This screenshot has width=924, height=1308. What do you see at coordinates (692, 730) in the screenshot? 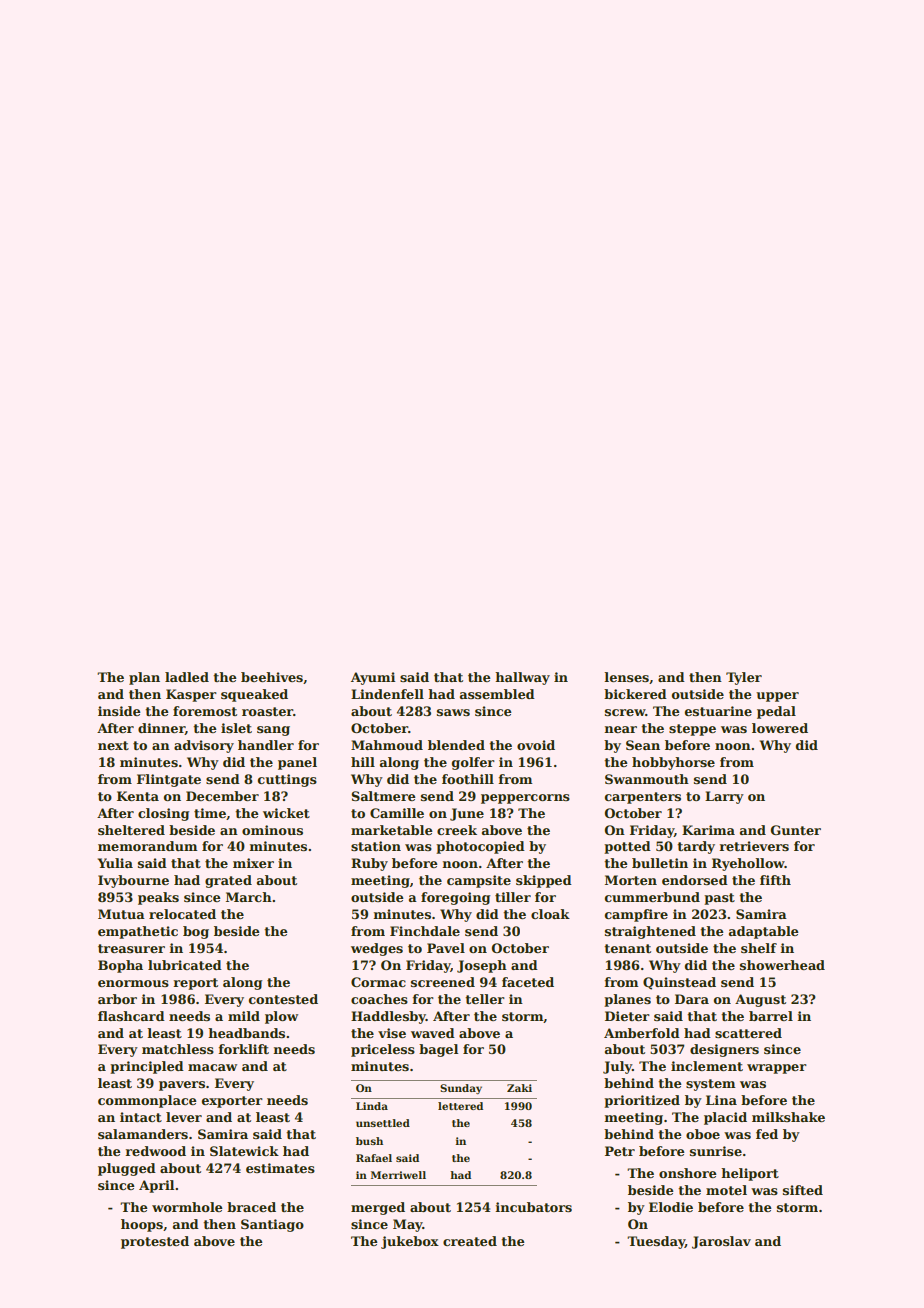
I see `steppe` at bounding box center [692, 730].
